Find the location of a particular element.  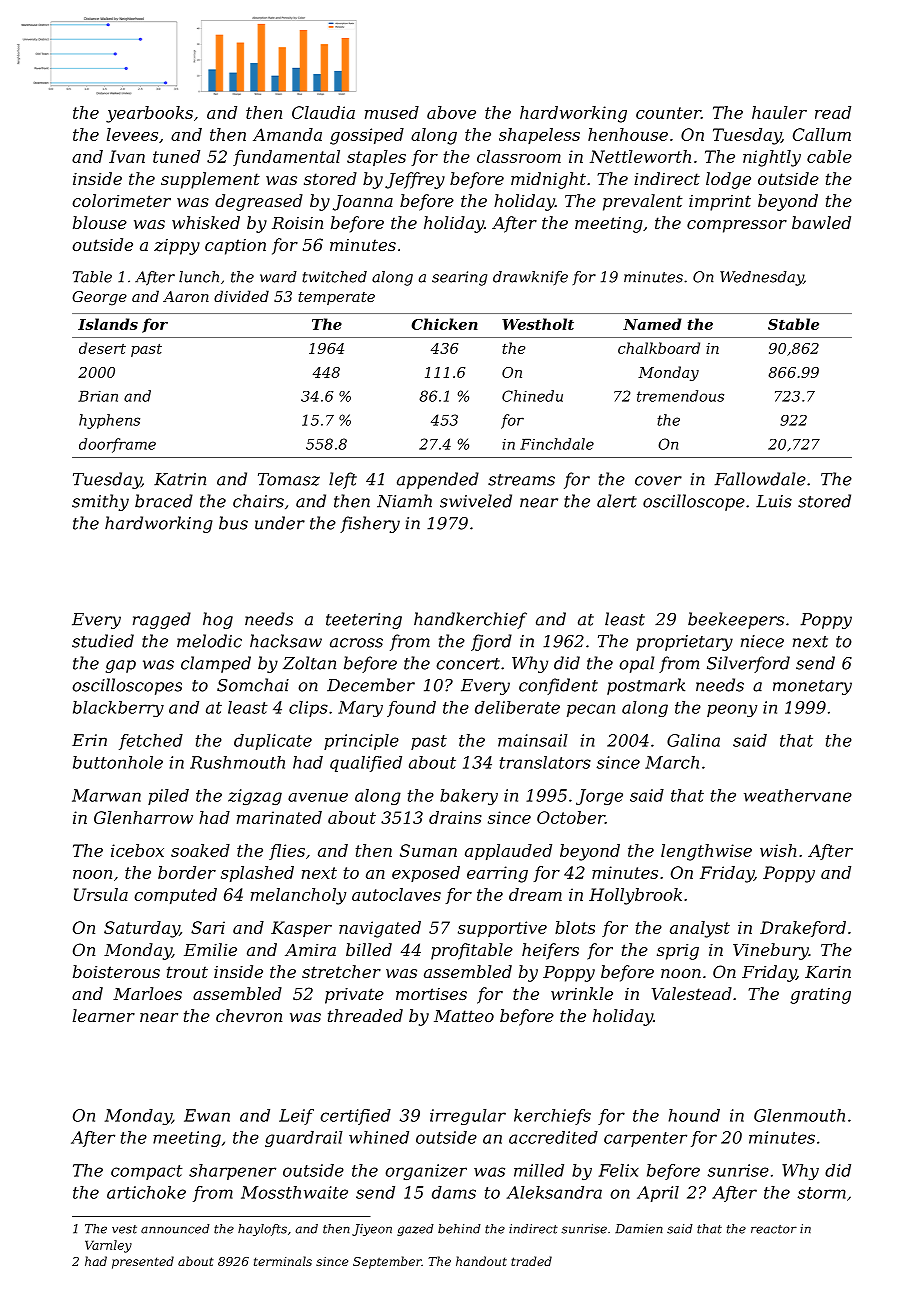

Marloes is located at coordinates (147, 993).
